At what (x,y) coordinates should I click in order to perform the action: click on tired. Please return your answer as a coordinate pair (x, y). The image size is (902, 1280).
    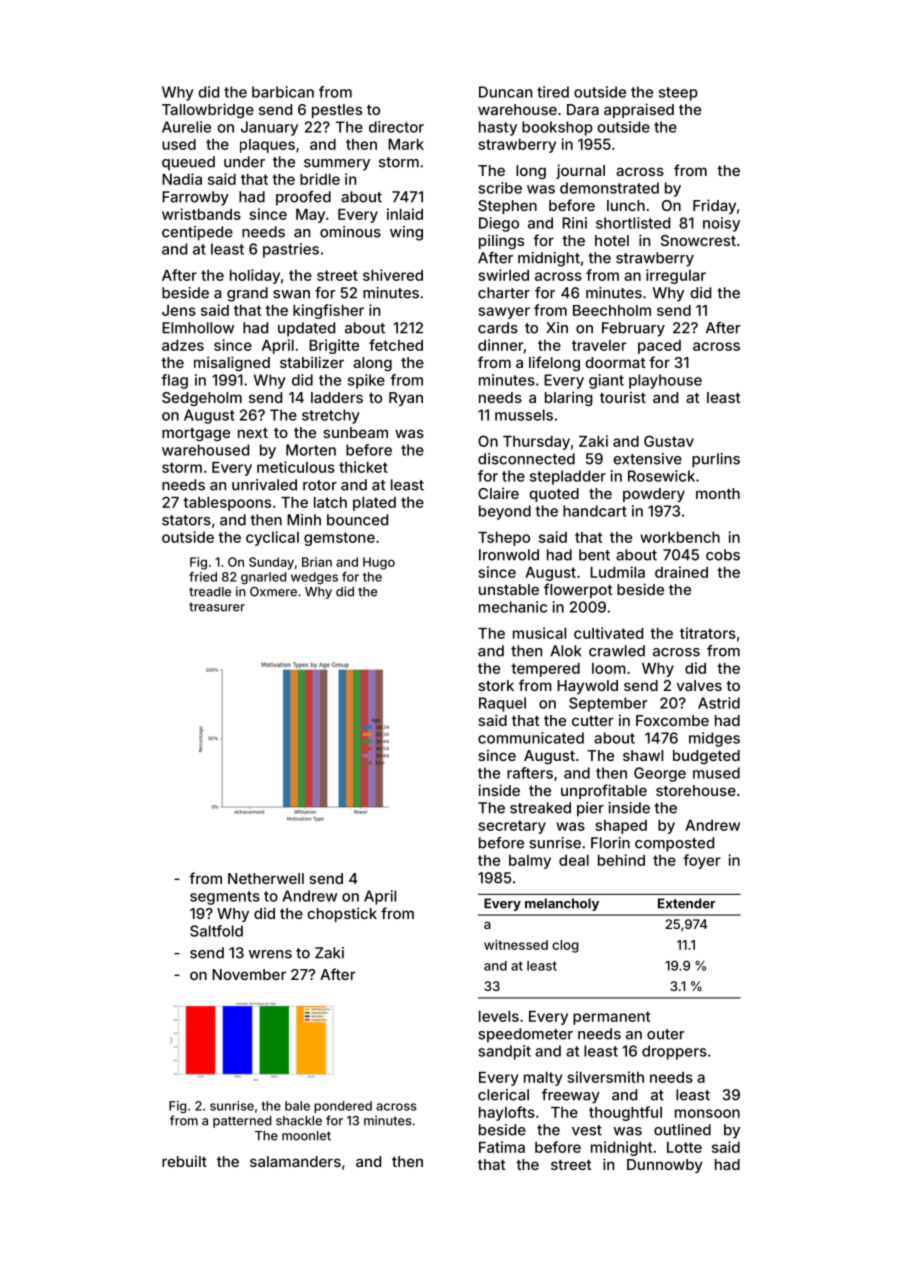
    Looking at the image, I should click on (553, 92).
